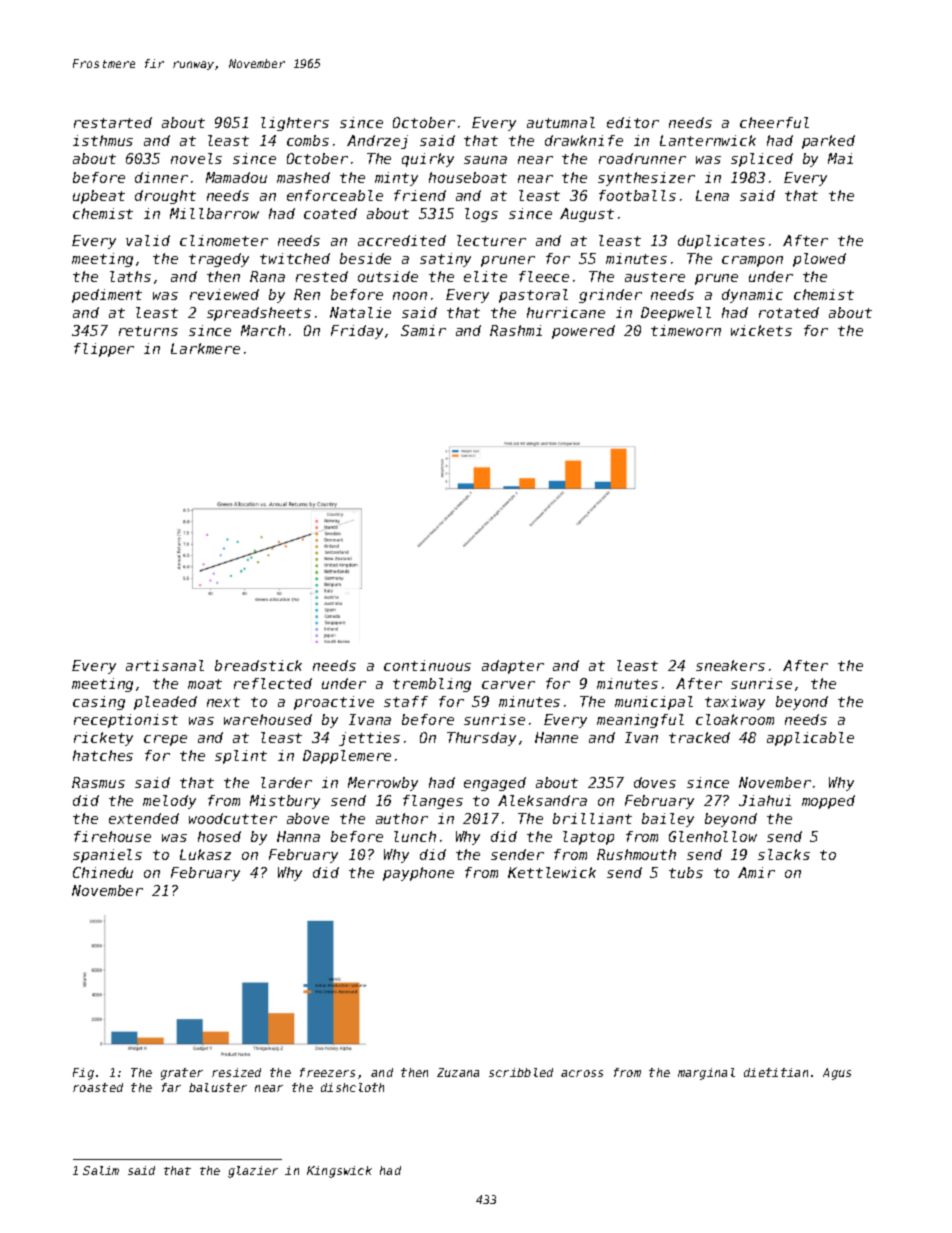 The height and width of the page is (1233, 952). Describe the element at coordinates (339, 1172) in the page. I see `Kingswick` at that location.
